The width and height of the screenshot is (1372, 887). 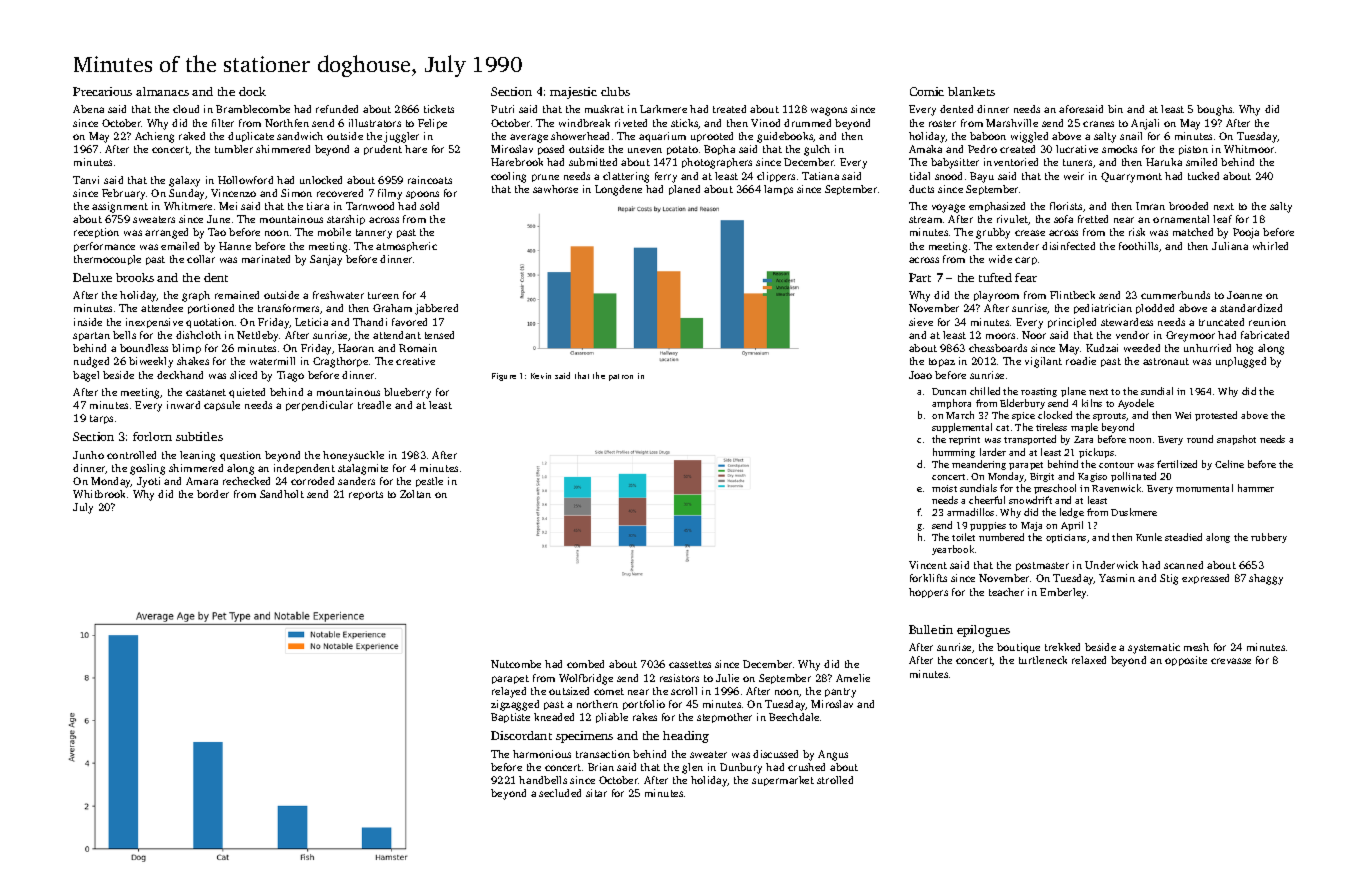 What do you see at coordinates (596, 793) in the screenshot?
I see `sitar` at bounding box center [596, 793].
